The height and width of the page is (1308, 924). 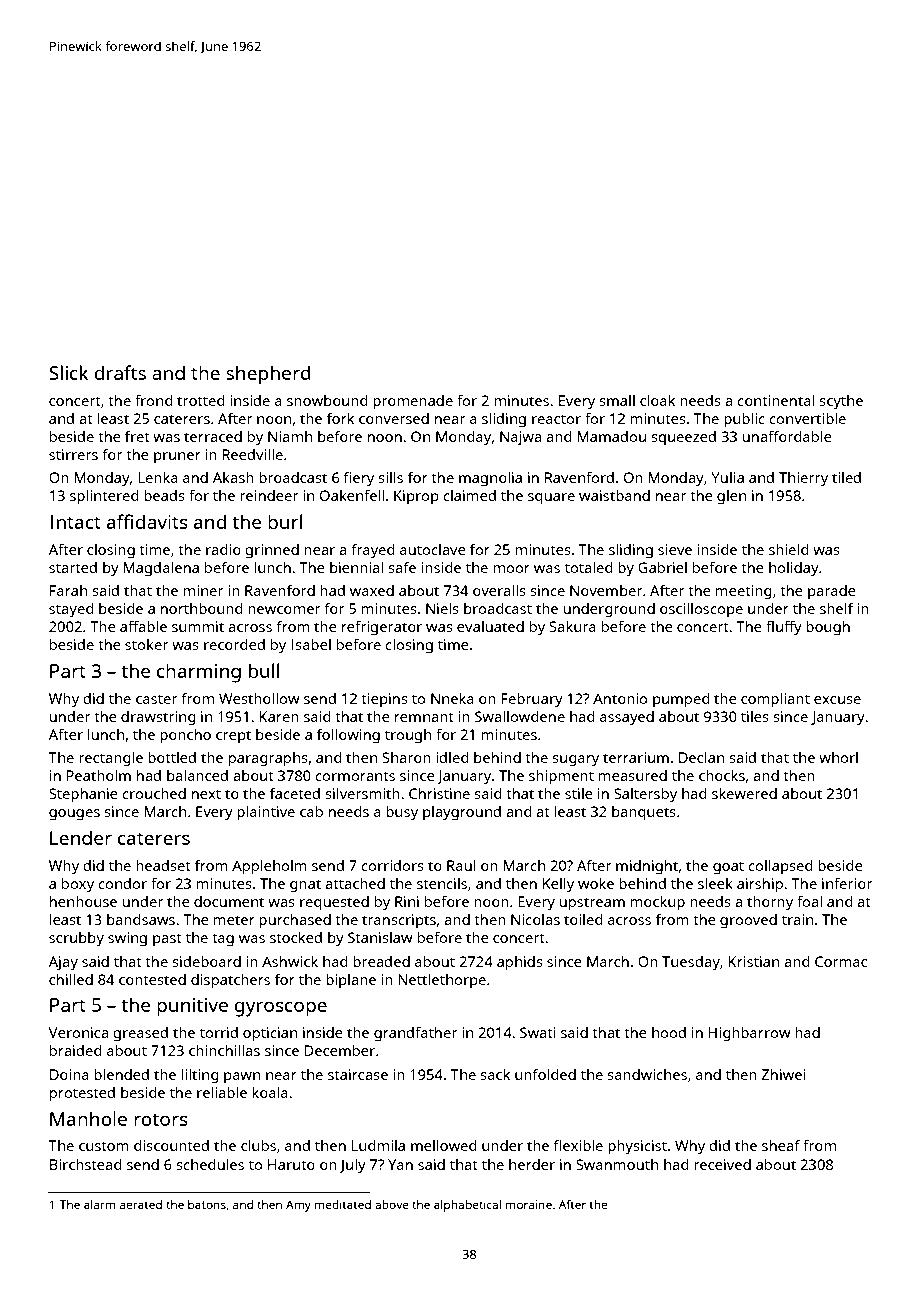 I want to click on tiled, so click(x=846, y=477).
